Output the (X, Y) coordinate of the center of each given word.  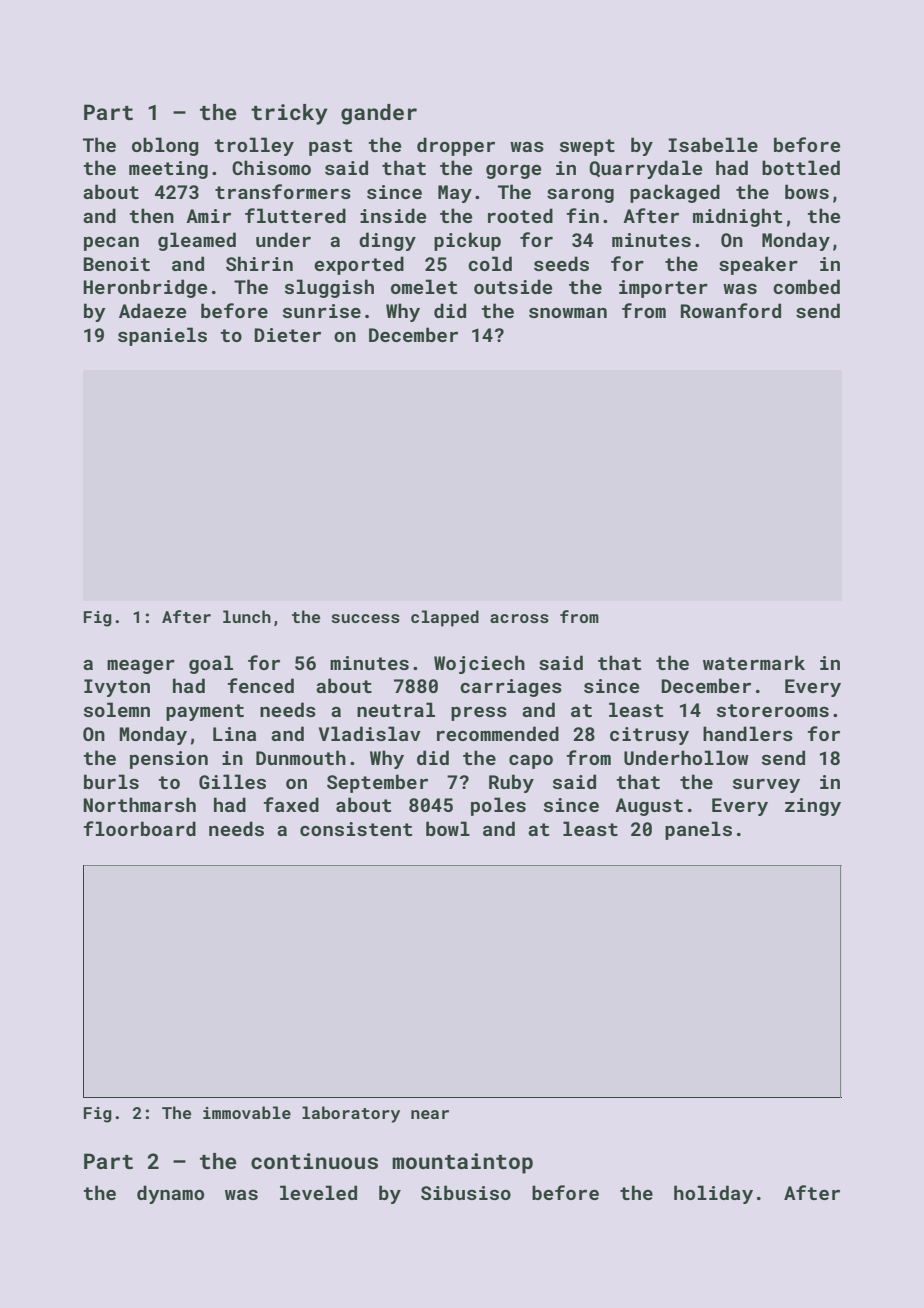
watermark (754, 662)
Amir (208, 216)
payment (205, 712)
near (430, 1114)
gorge (513, 172)
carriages (511, 688)
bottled (801, 167)
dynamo (170, 1194)
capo (531, 762)
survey (766, 786)
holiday (713, 1194)
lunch (247, 616)
